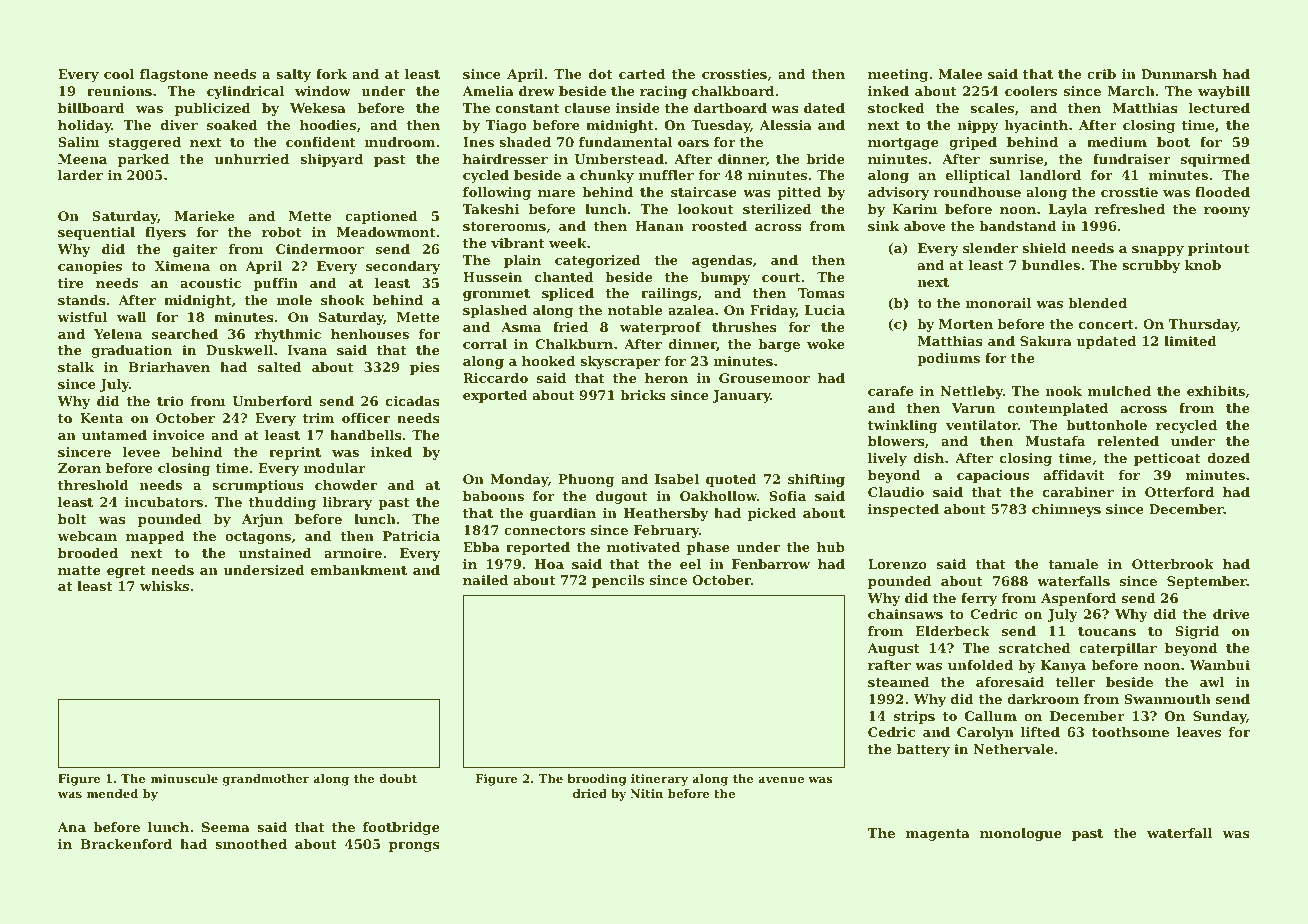 The width and height of the screenshot is (1308, 924). I want to click on leaves, so click(1199, 732).
